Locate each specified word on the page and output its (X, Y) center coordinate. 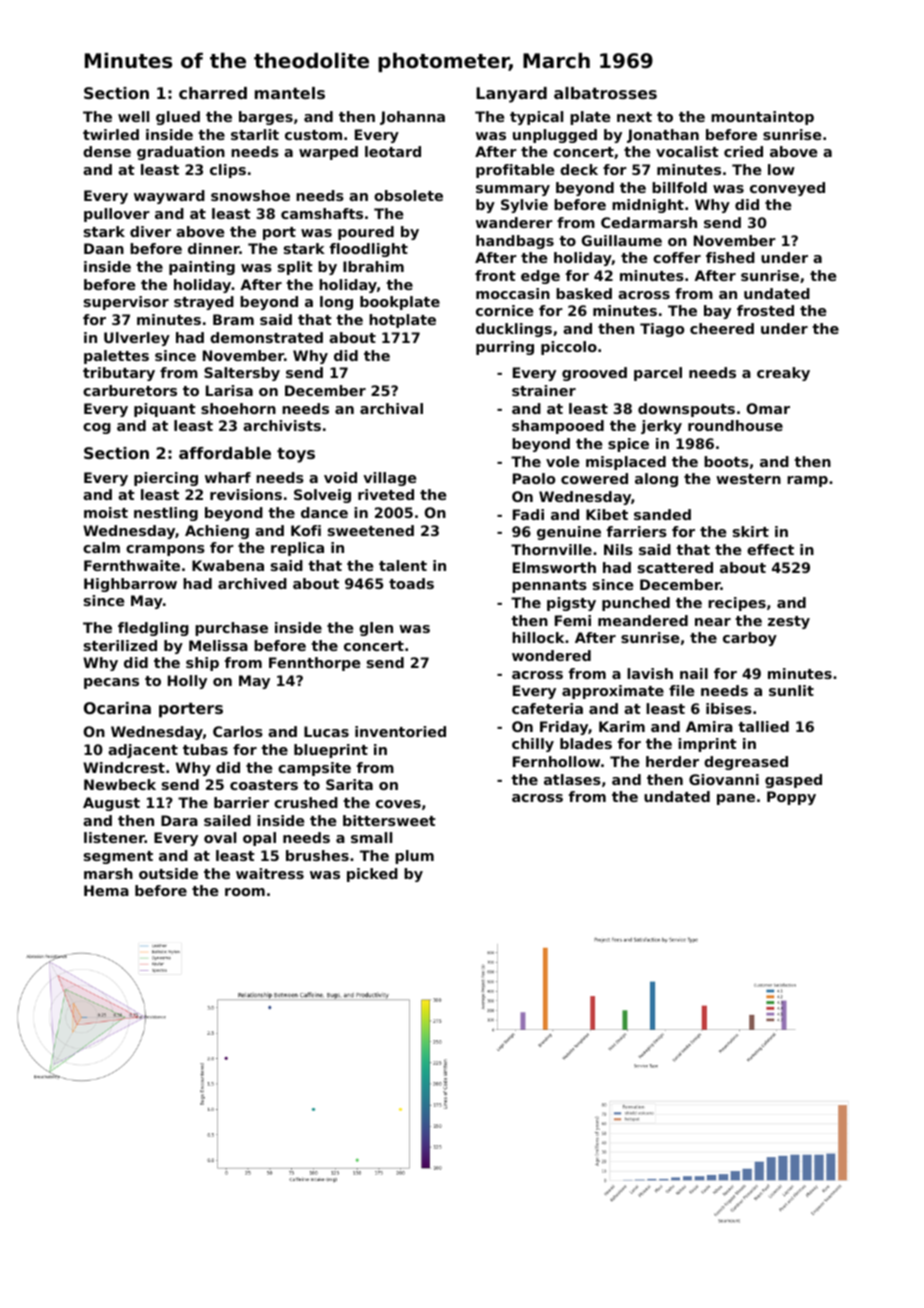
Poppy (791, 798)
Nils (618, 549)
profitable (515, 171)
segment (118, 857)
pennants (549, 586)
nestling (166, 514)
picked (372, 875)
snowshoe (250, 195)
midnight (648, 206)
